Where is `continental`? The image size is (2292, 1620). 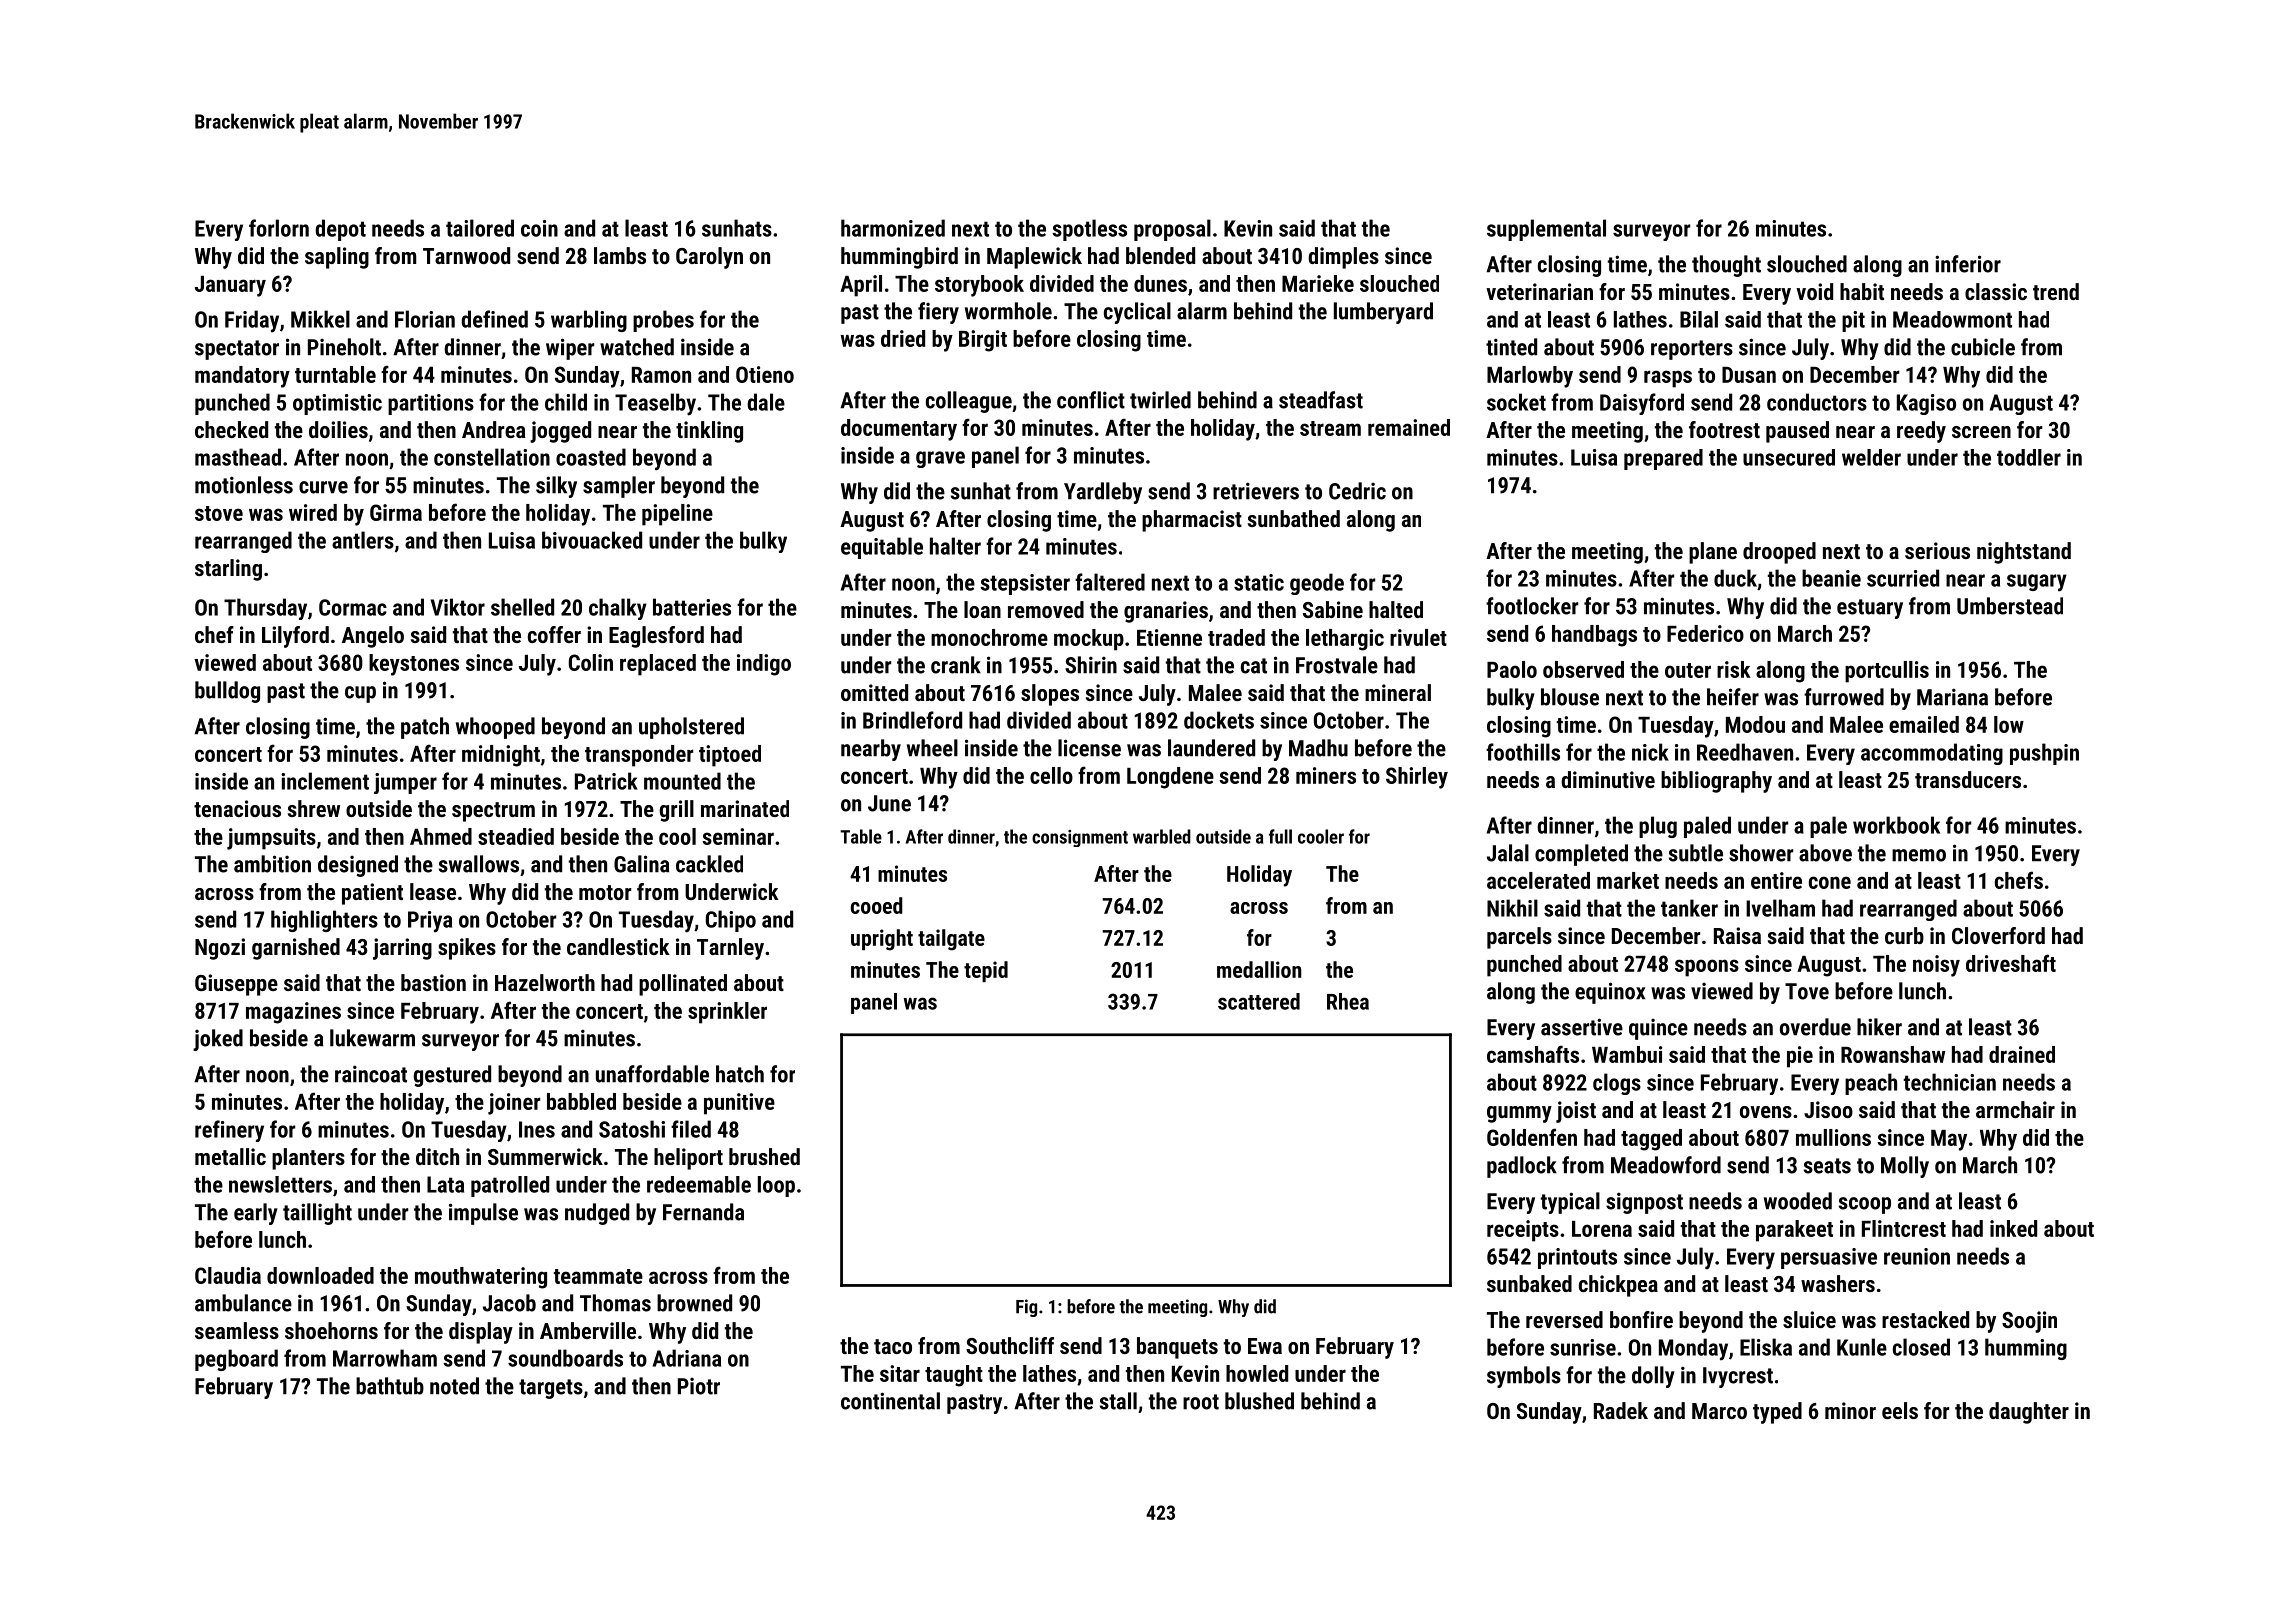 continental is located at coordinates (890, 1401).
